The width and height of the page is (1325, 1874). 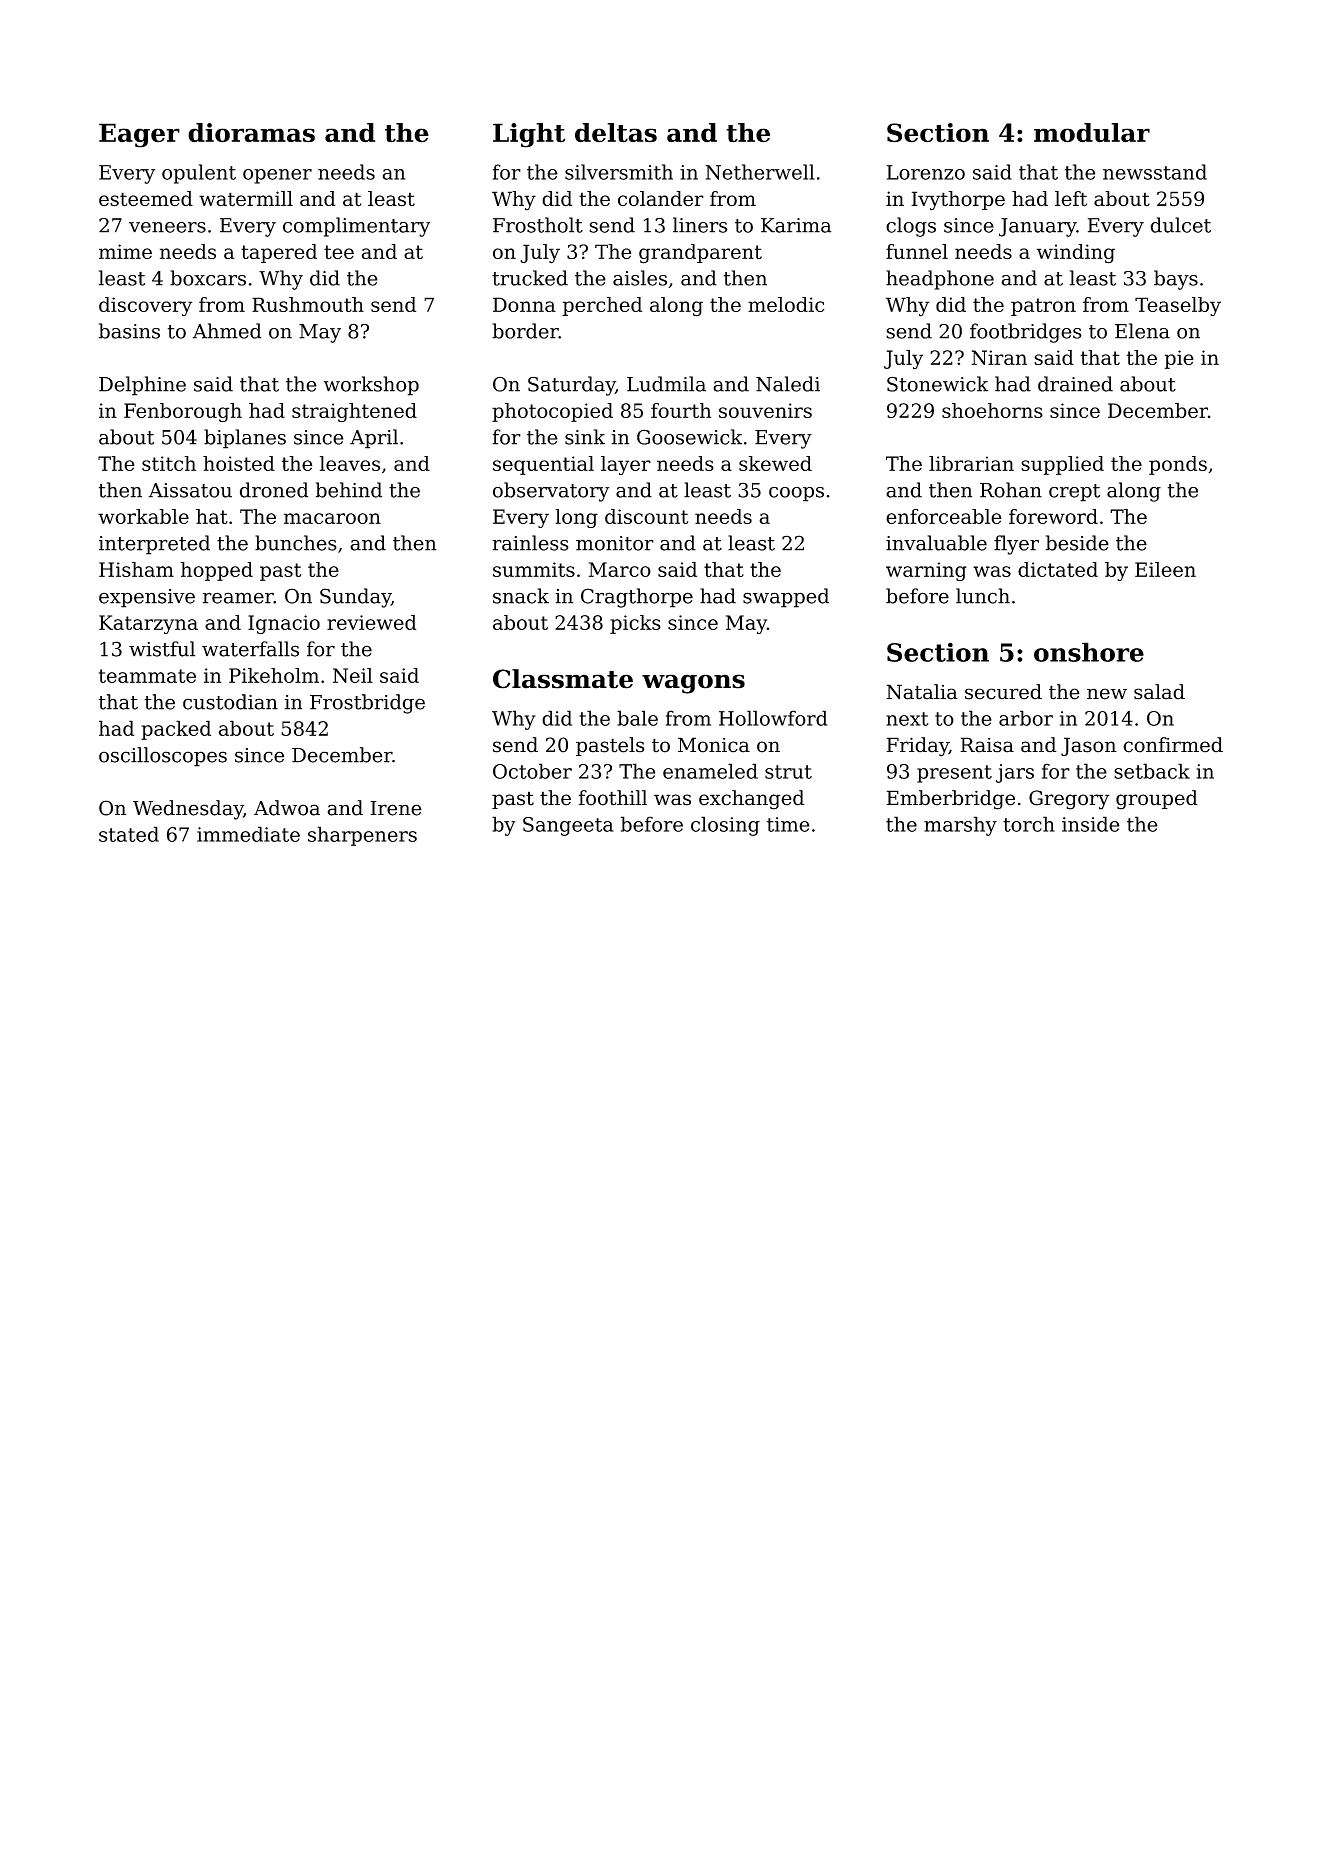 What do you see at coordinates (1092, 133) in the page?
I see `modular` at bounding box center [1092, 133].
